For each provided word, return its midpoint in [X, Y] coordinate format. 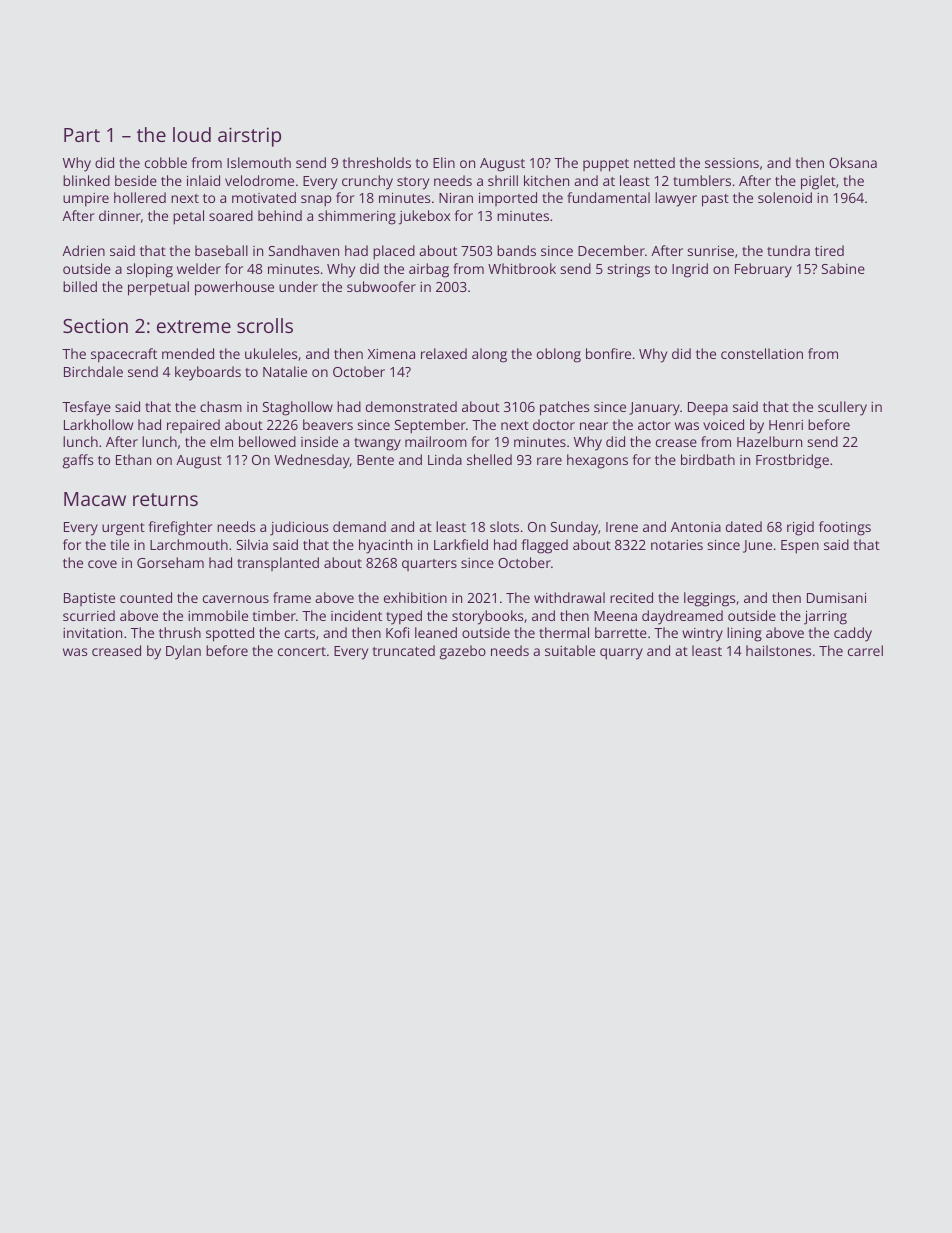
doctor [554, 424]
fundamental [608, 197]
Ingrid [690, 270]
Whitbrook [522, 268]
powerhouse [234, 288]
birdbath [708, 459]
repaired [193, 426]
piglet [818, 182]
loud [192, 134]
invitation [92, 633]
